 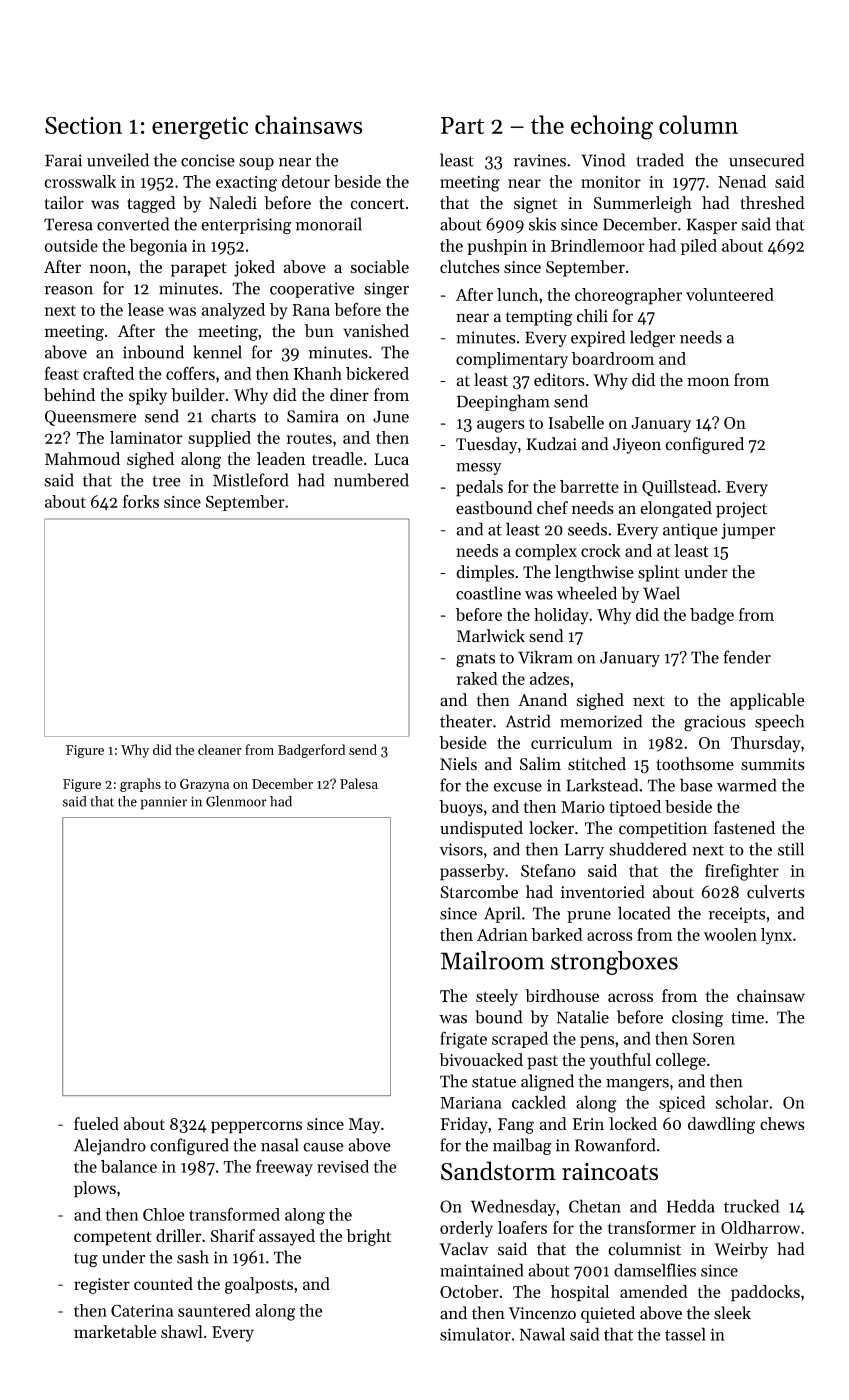 What do you see at coordinates (115, 1331) in the screenshot?
I see `marketable` at bounding box center [115, 1331].
